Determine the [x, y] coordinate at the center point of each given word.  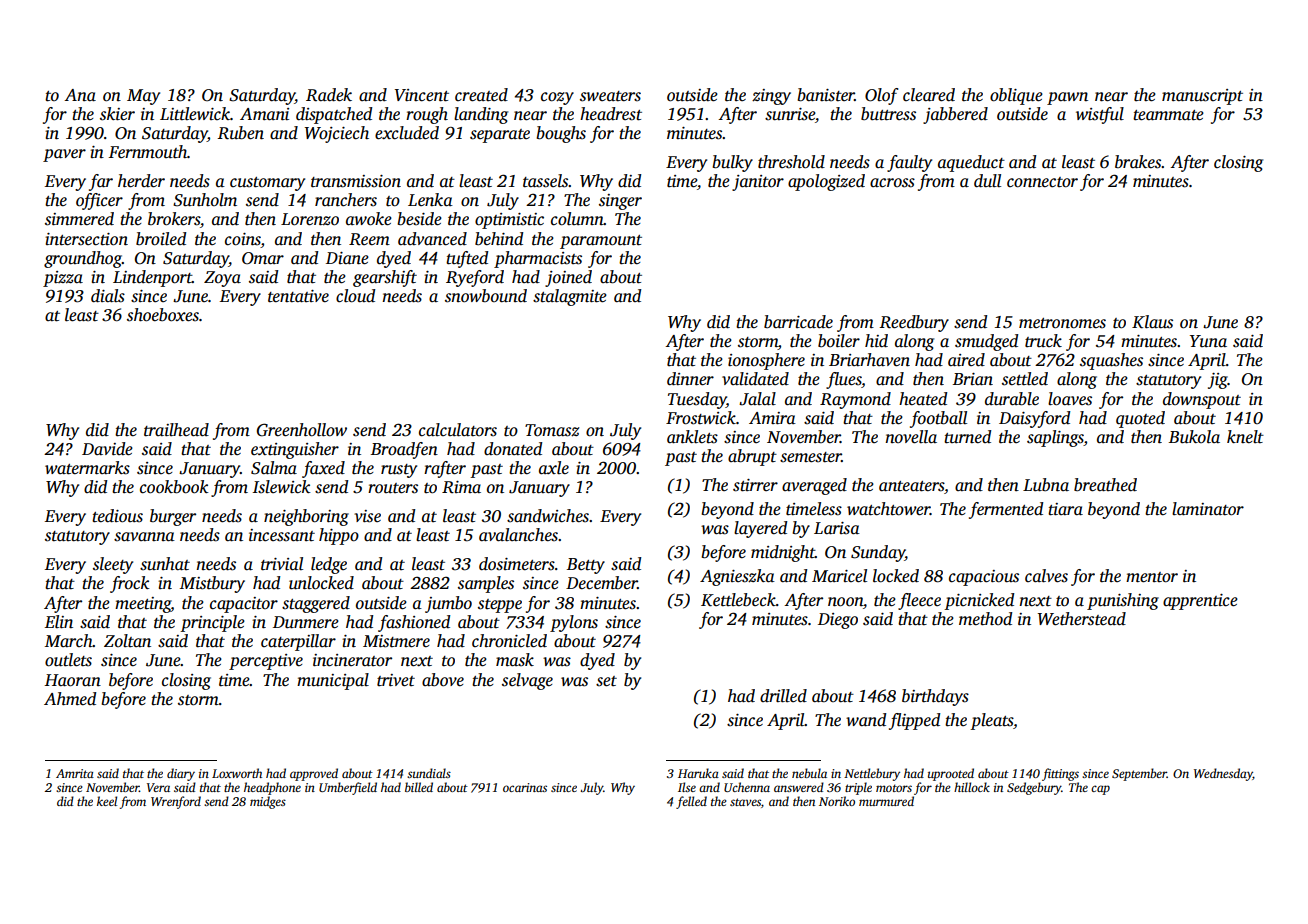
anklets [692, 437]
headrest [611, 114]
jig [1218, 381]
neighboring [306, 517]
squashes [1111, 361]
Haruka [698, 773]
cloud [355, 296]
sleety [113, 565]
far [101, 182]
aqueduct [971, 163]
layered [760, 529]
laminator [1208, 509]
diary [181, 774]
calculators [458, 430]
